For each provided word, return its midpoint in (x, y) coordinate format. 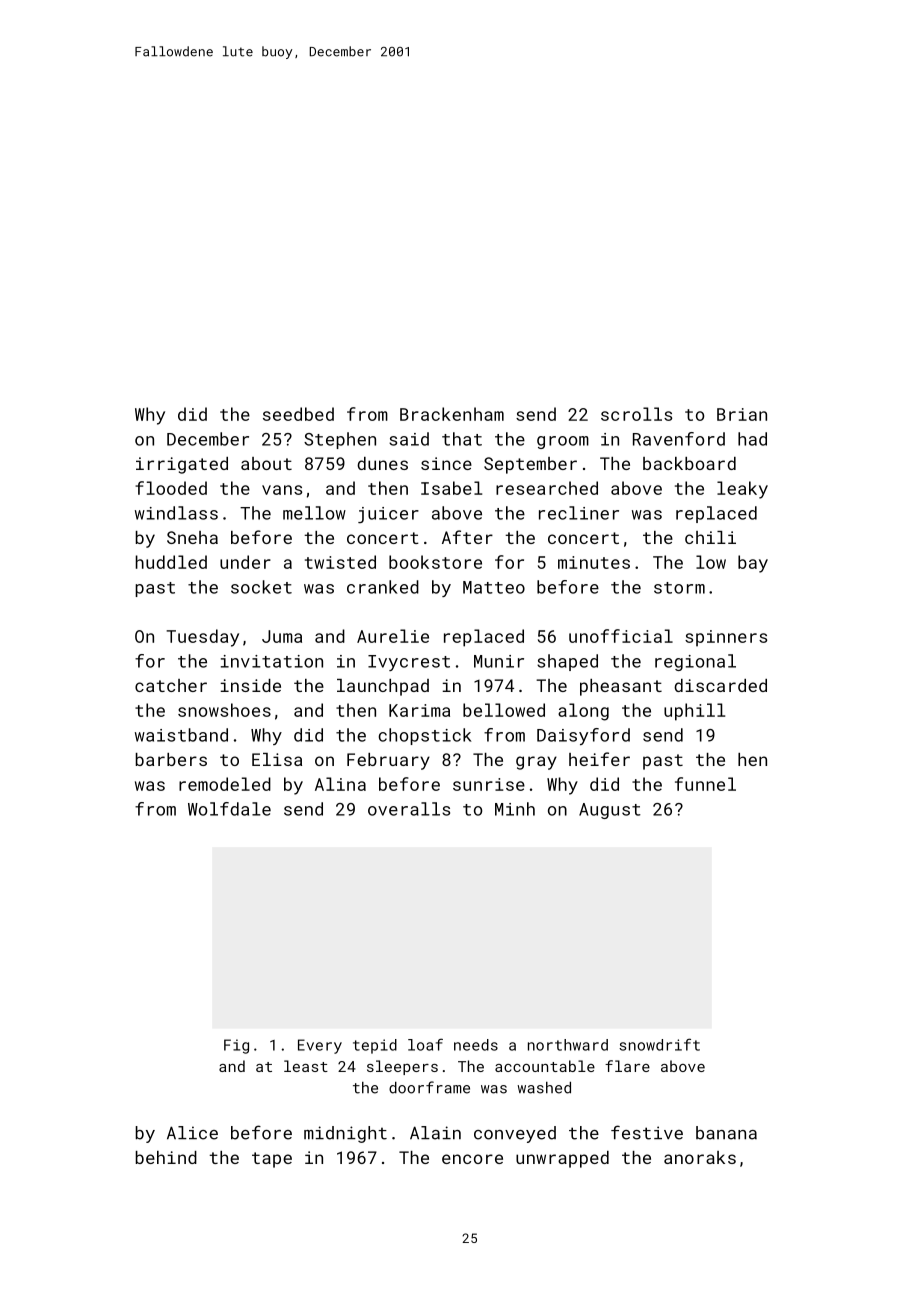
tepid (375, 1046)
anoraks (700, 1157)
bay (753, 564)
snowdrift (659, 1044)
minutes (594, 562)
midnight (345, 1134)
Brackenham (452, 414)
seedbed (298, 414)
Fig (236, 1046)
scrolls (636, 414)
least (306, 1066)
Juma (282, 636)
